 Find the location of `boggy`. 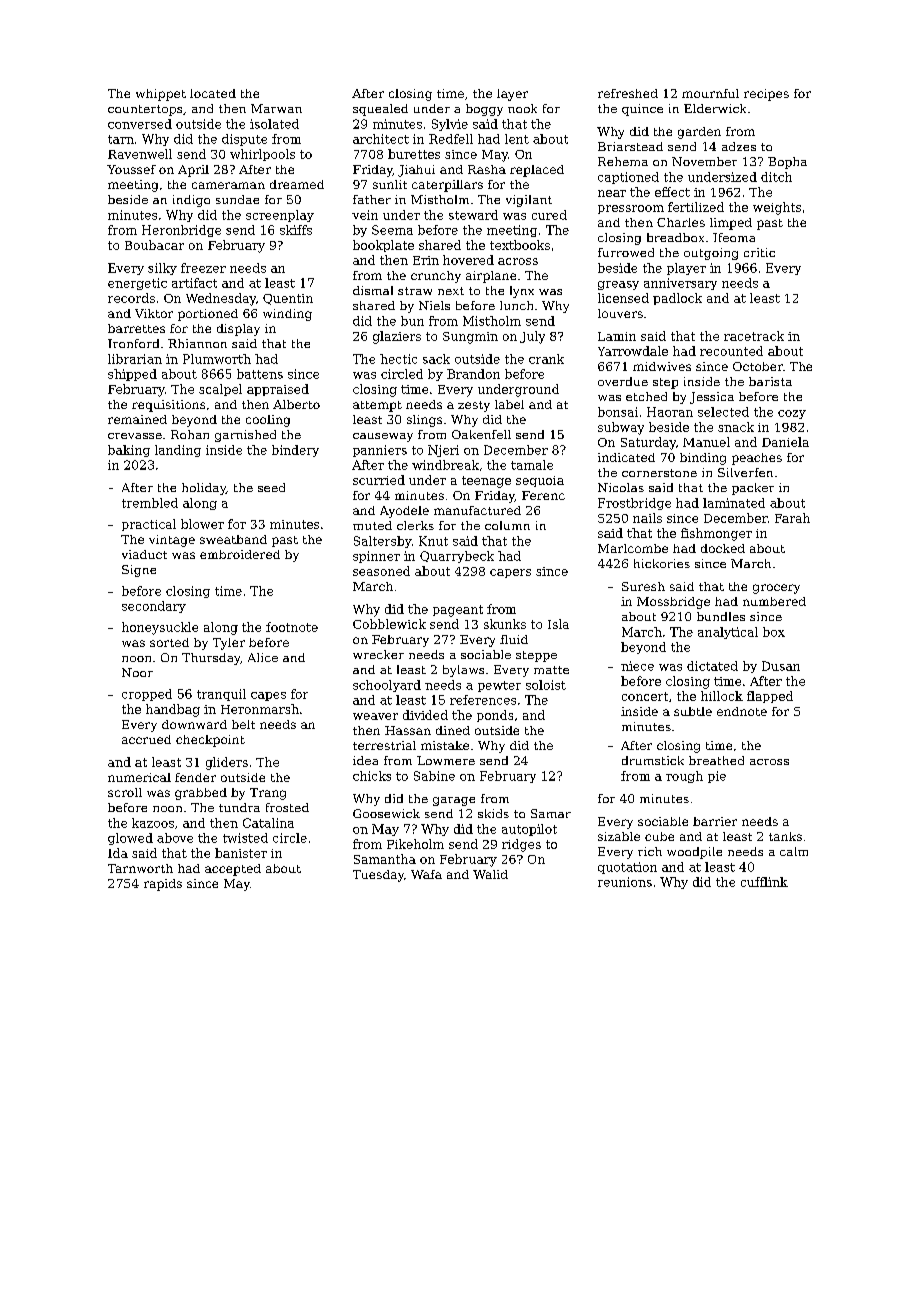

boggy is located at coordinates (484, 110).
